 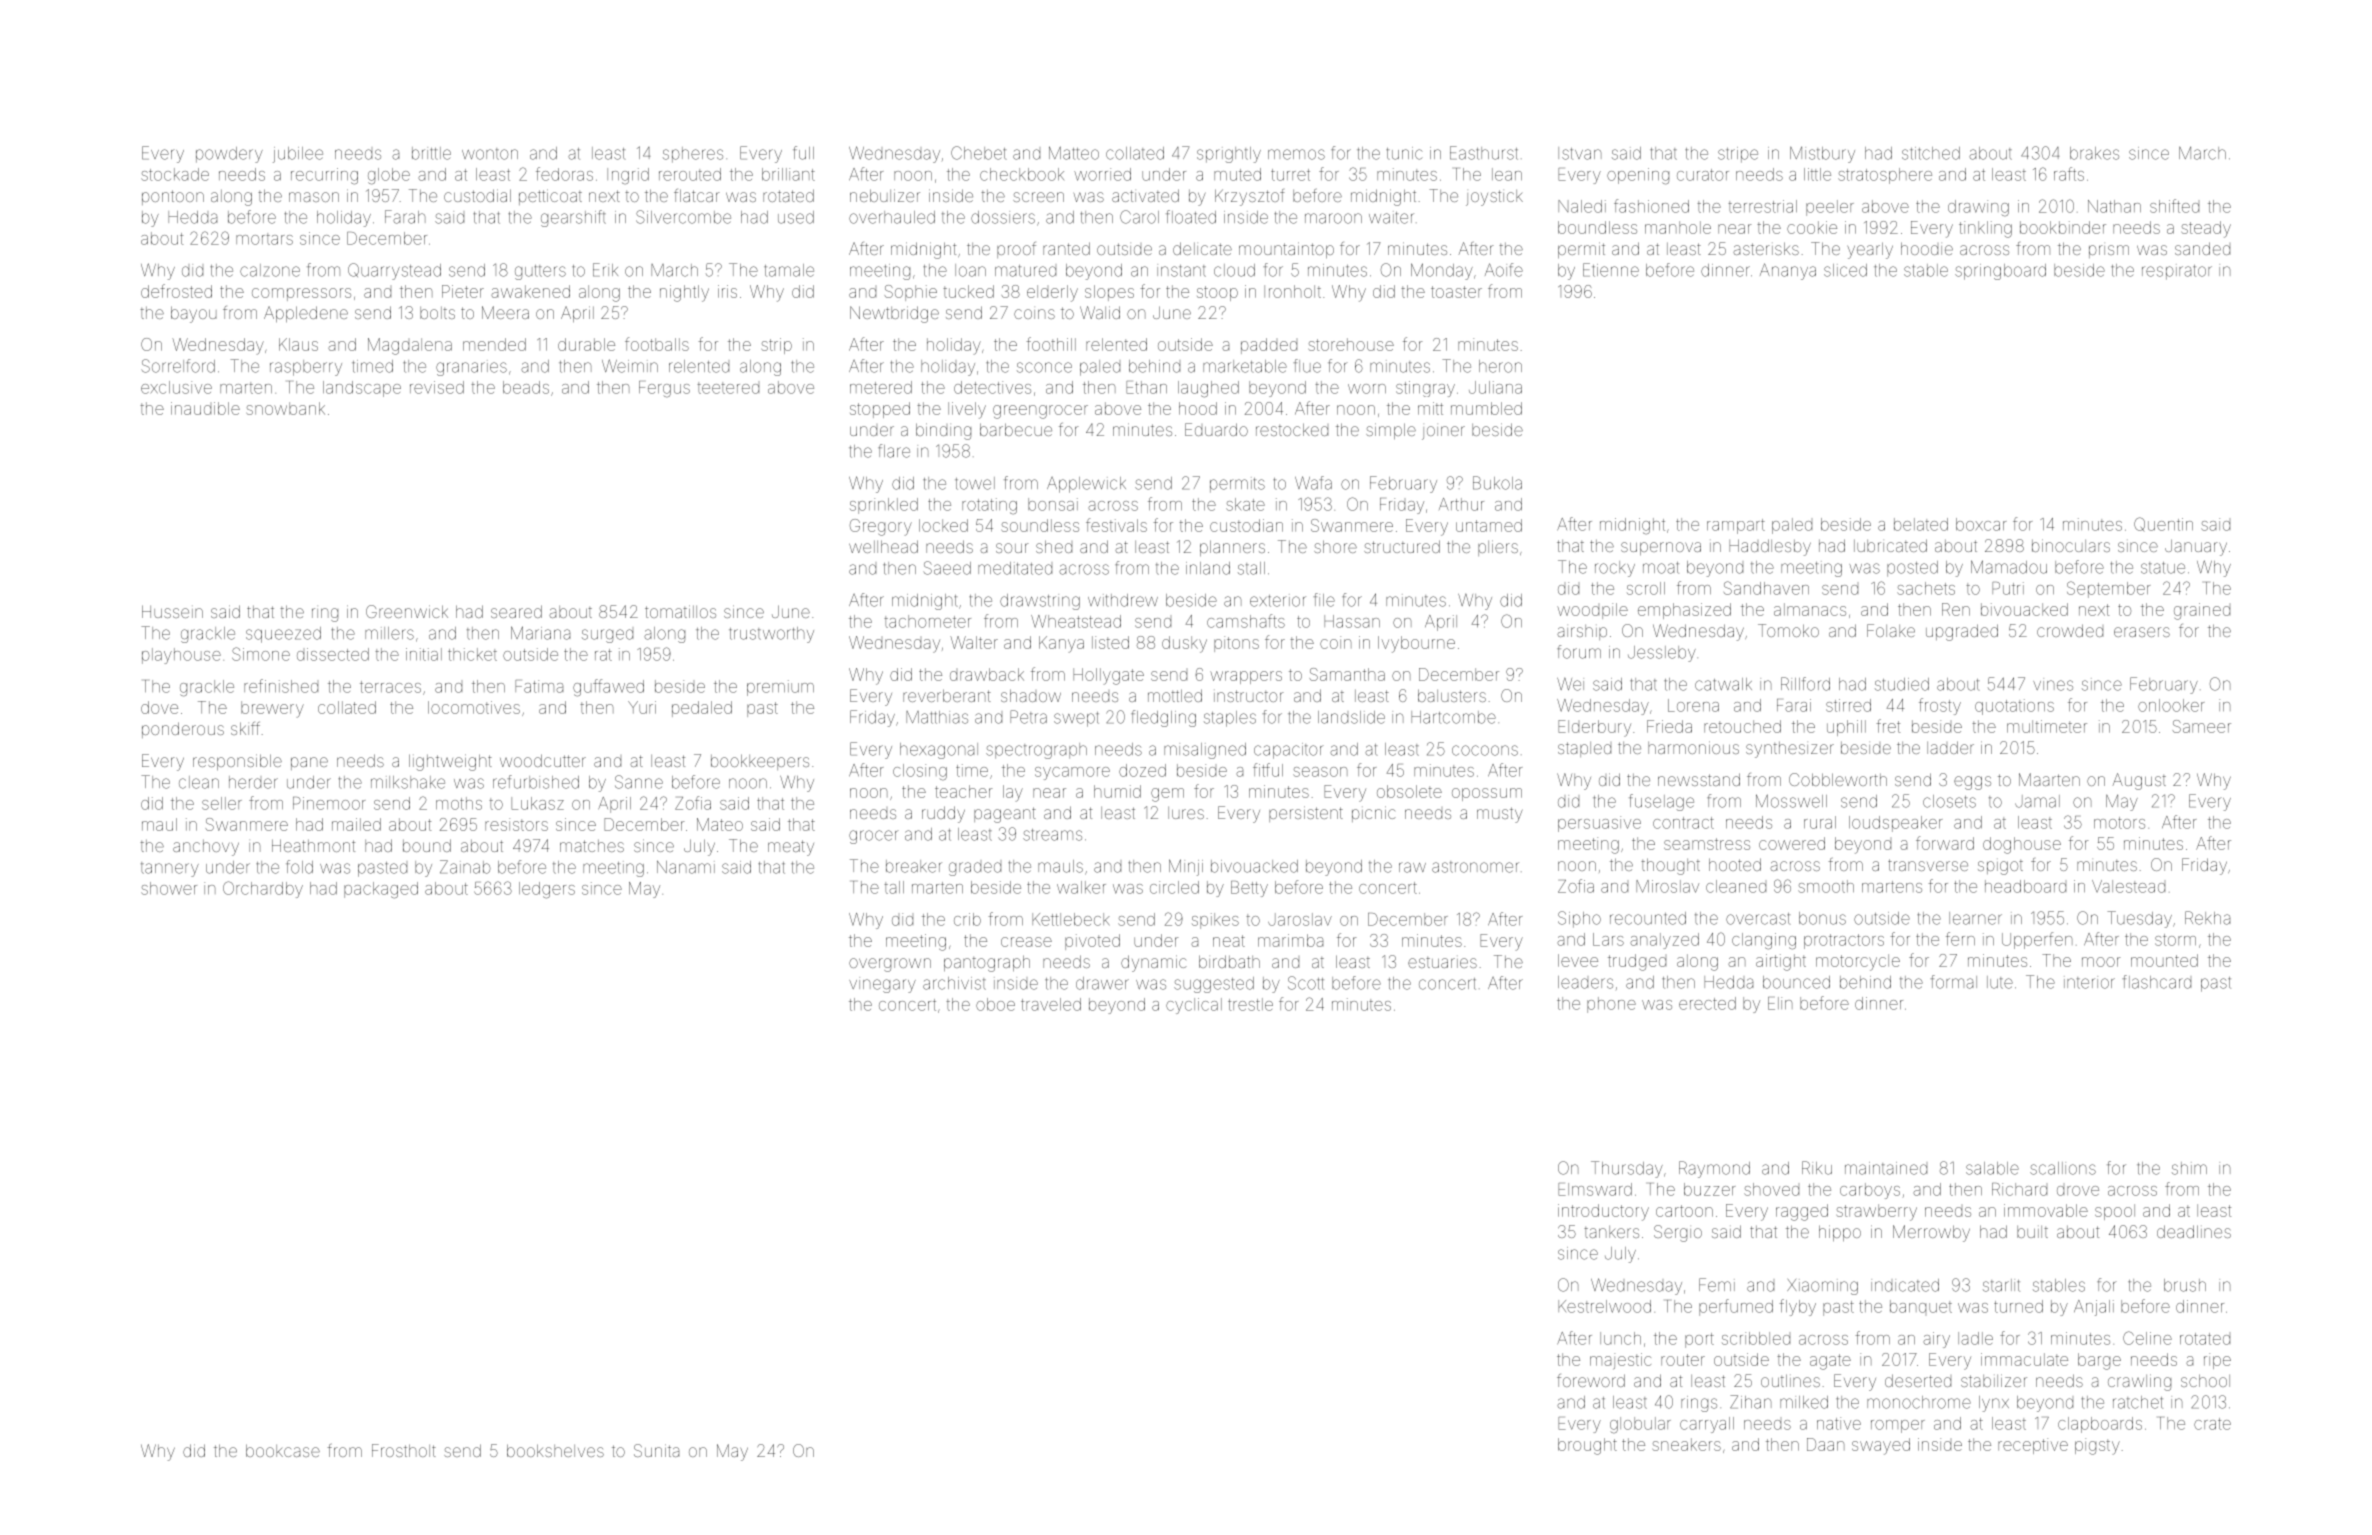 What do you see at coordinates (1595, 1189) in the screenshot?
I see `Elmsward` at bounding box center [1595, 1189].
